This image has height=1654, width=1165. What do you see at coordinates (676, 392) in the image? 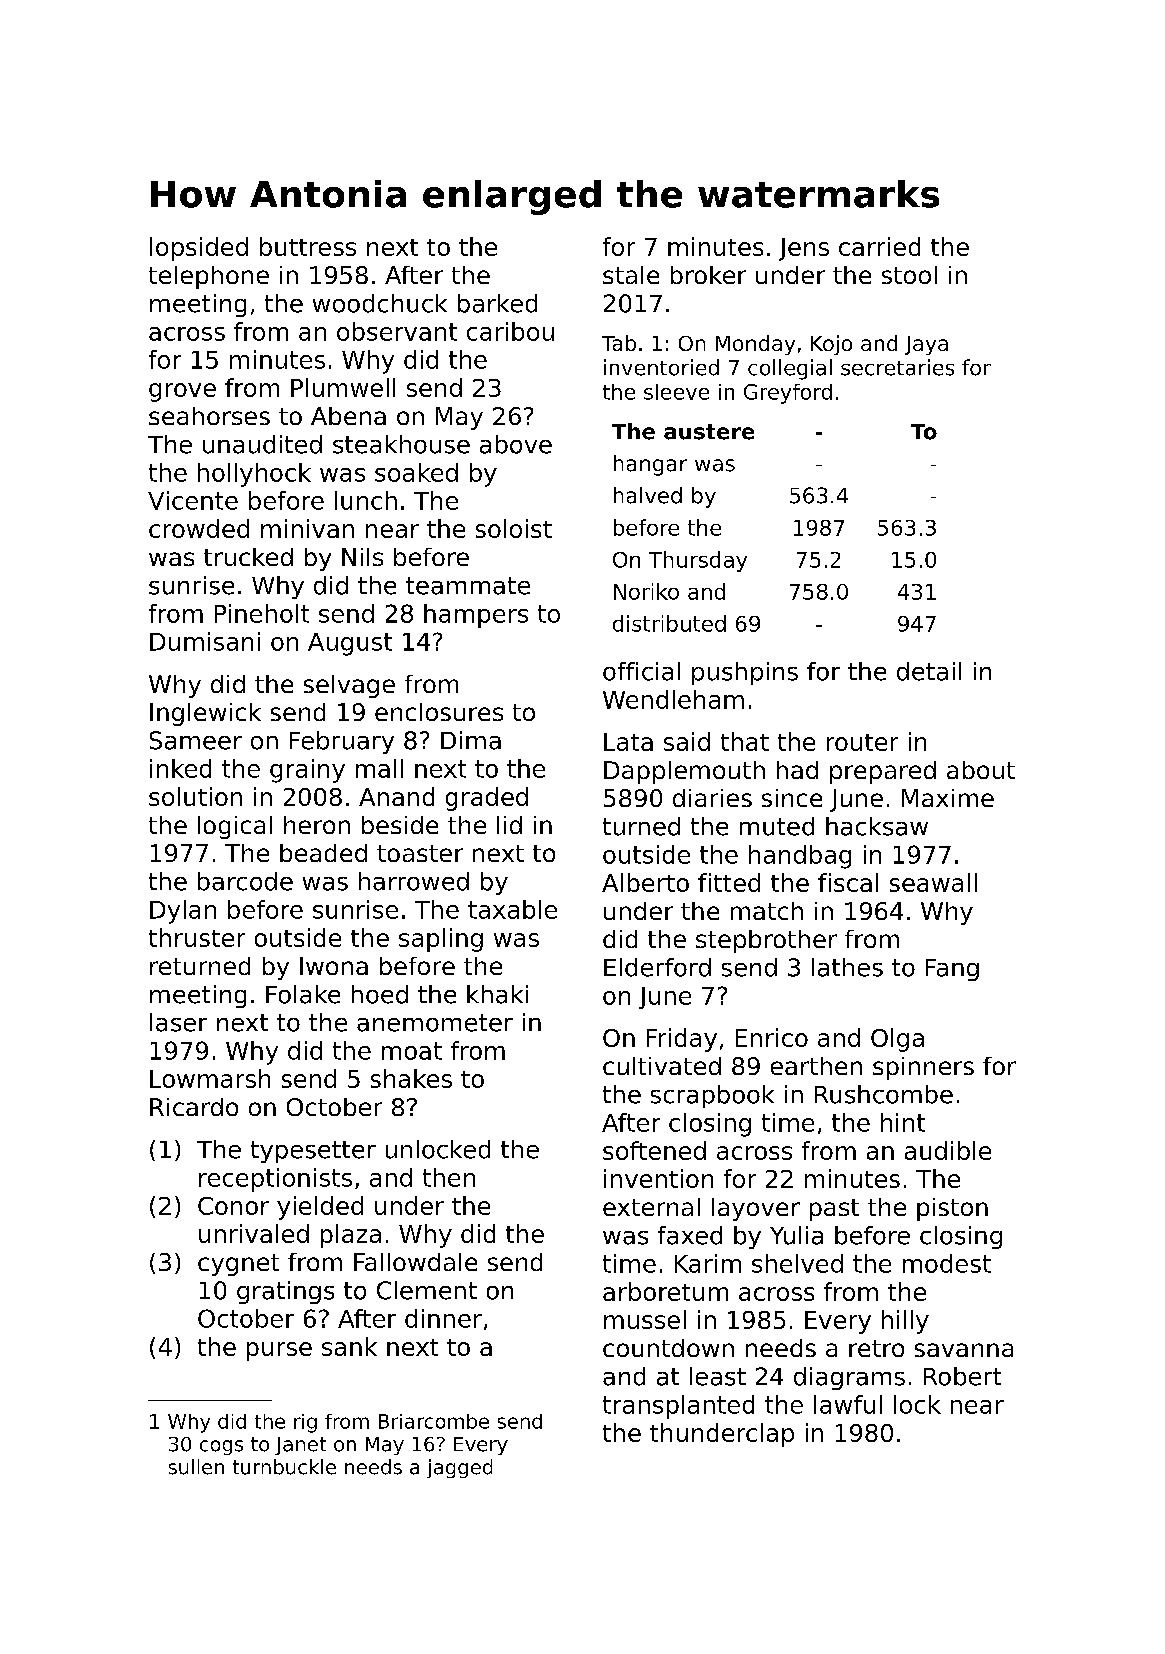
I see `sleeve` at bounding box center [676, 392].
